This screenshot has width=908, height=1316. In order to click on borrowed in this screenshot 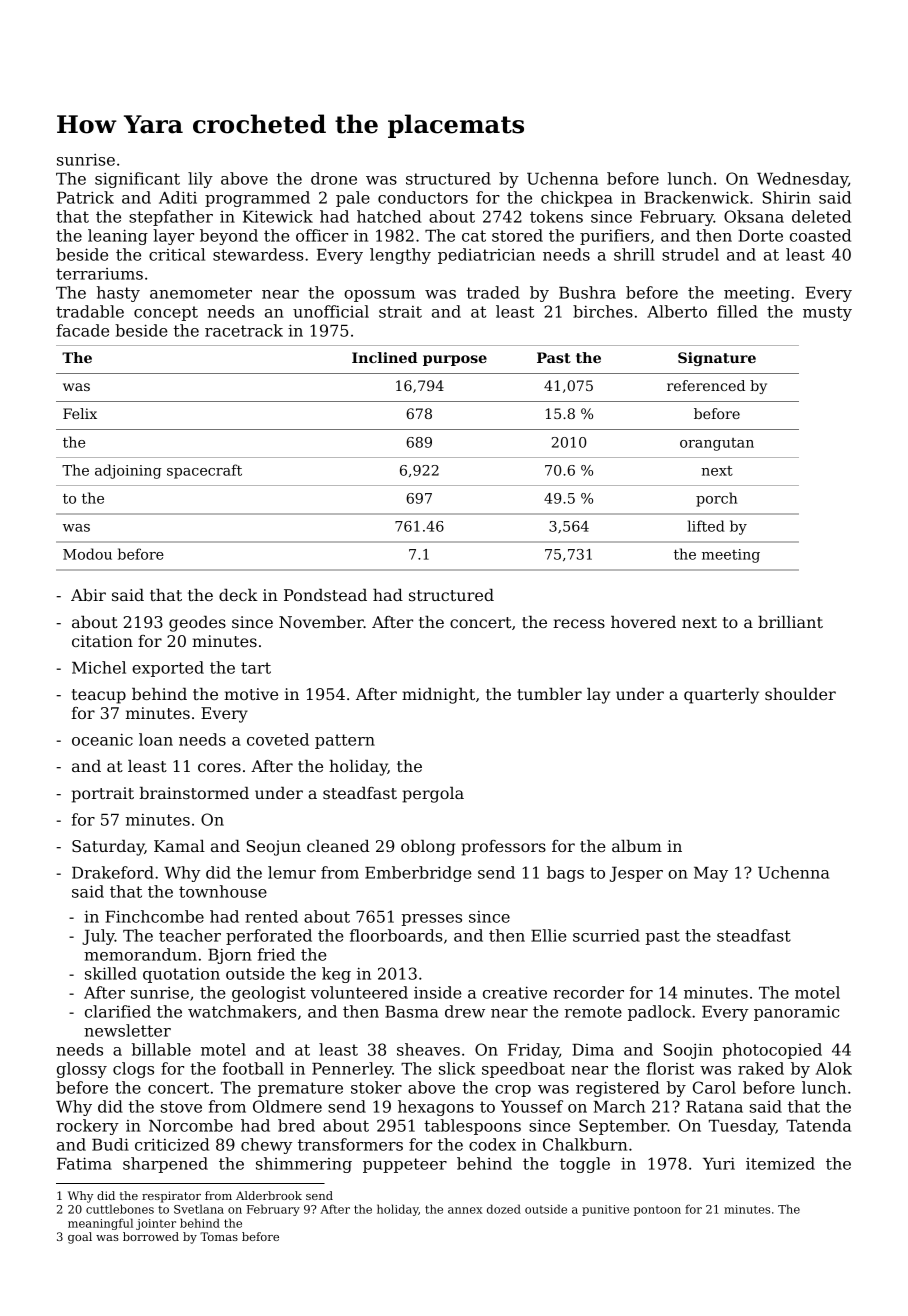, I will do `click(151, 1236)`.
